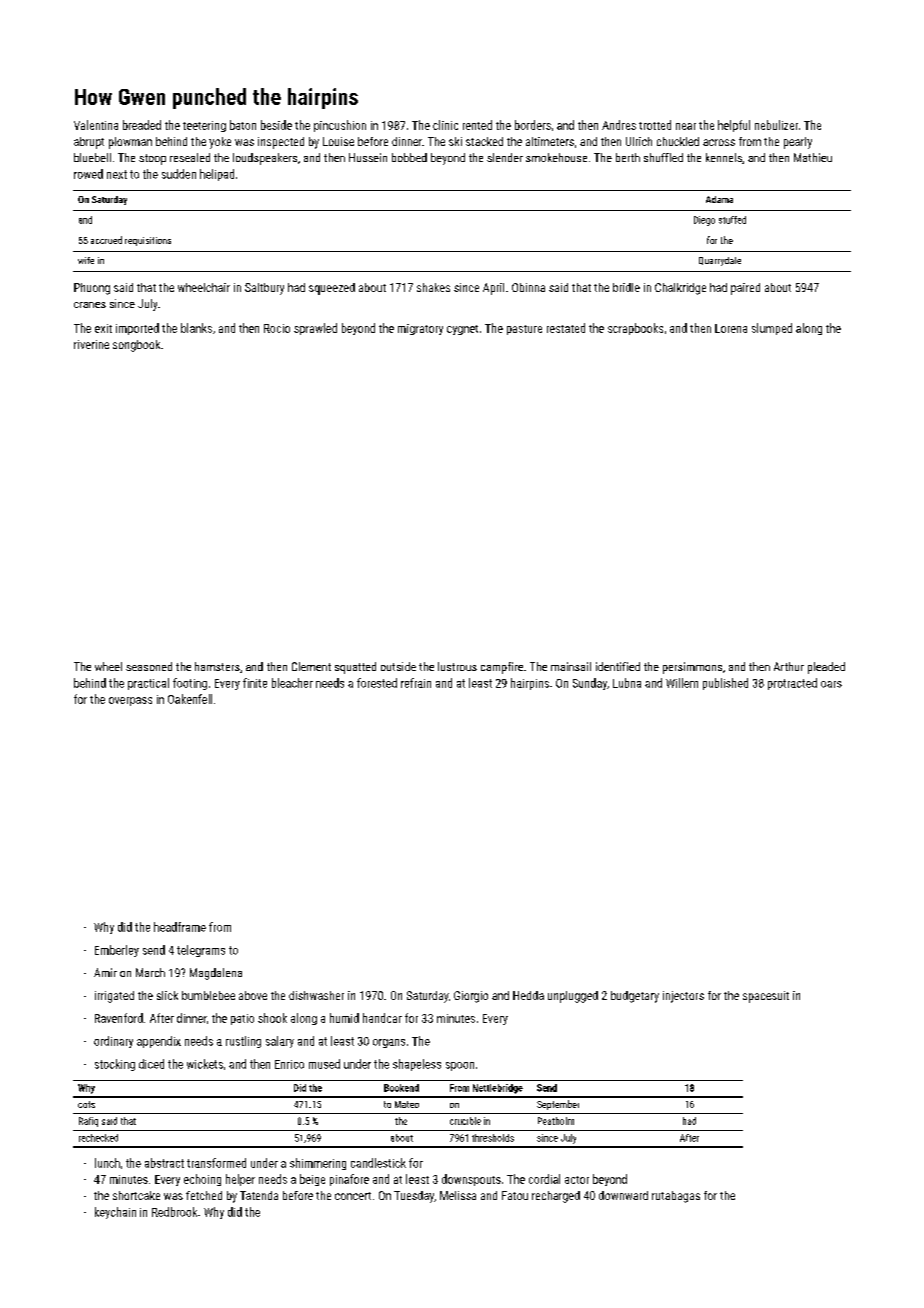 The width and height of the screenshot is (924, 1308). I want to click on keychain, so click(115, 1213).
